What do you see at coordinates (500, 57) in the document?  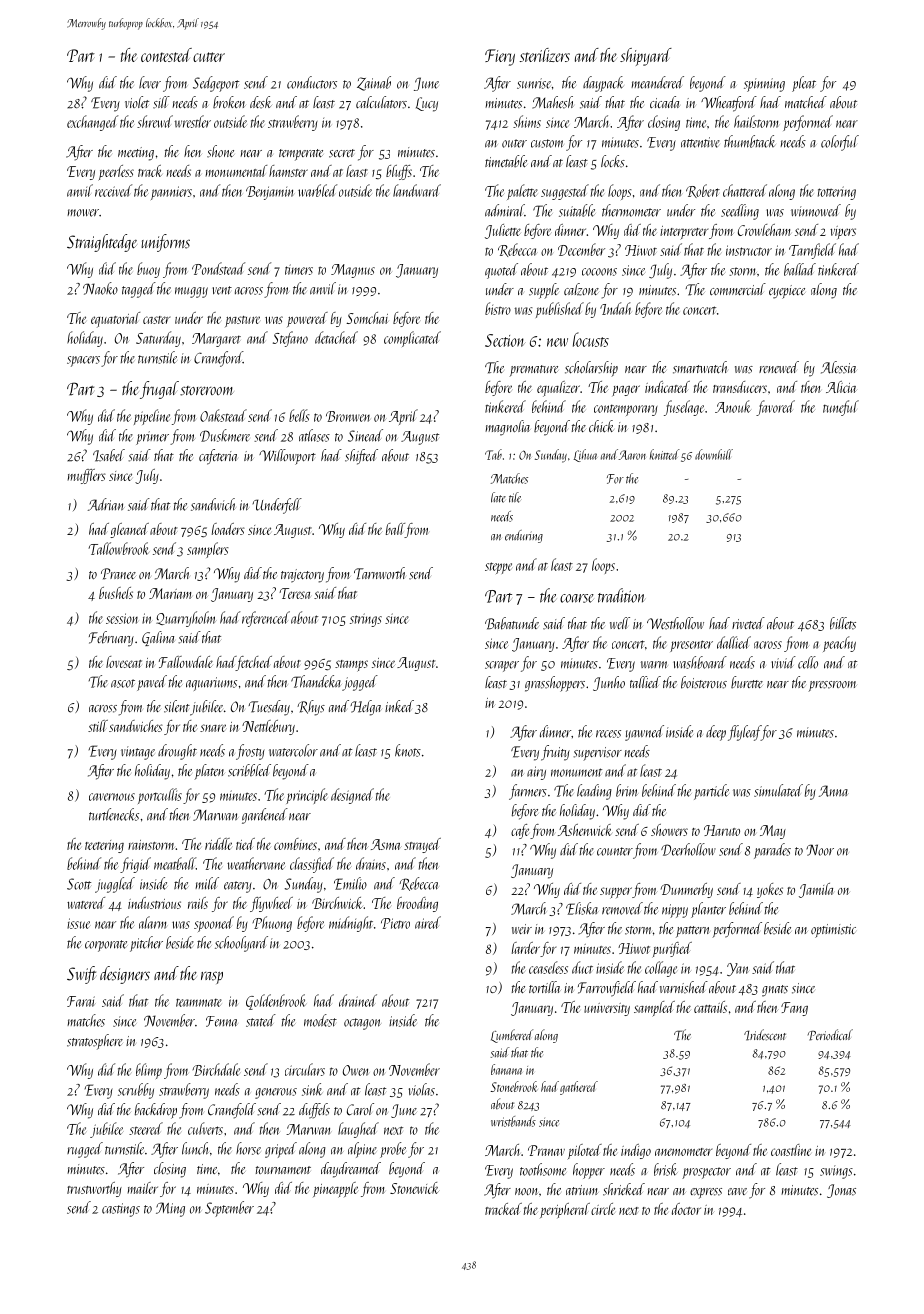 I see `Fiery` at bounding box center [500, 57].
